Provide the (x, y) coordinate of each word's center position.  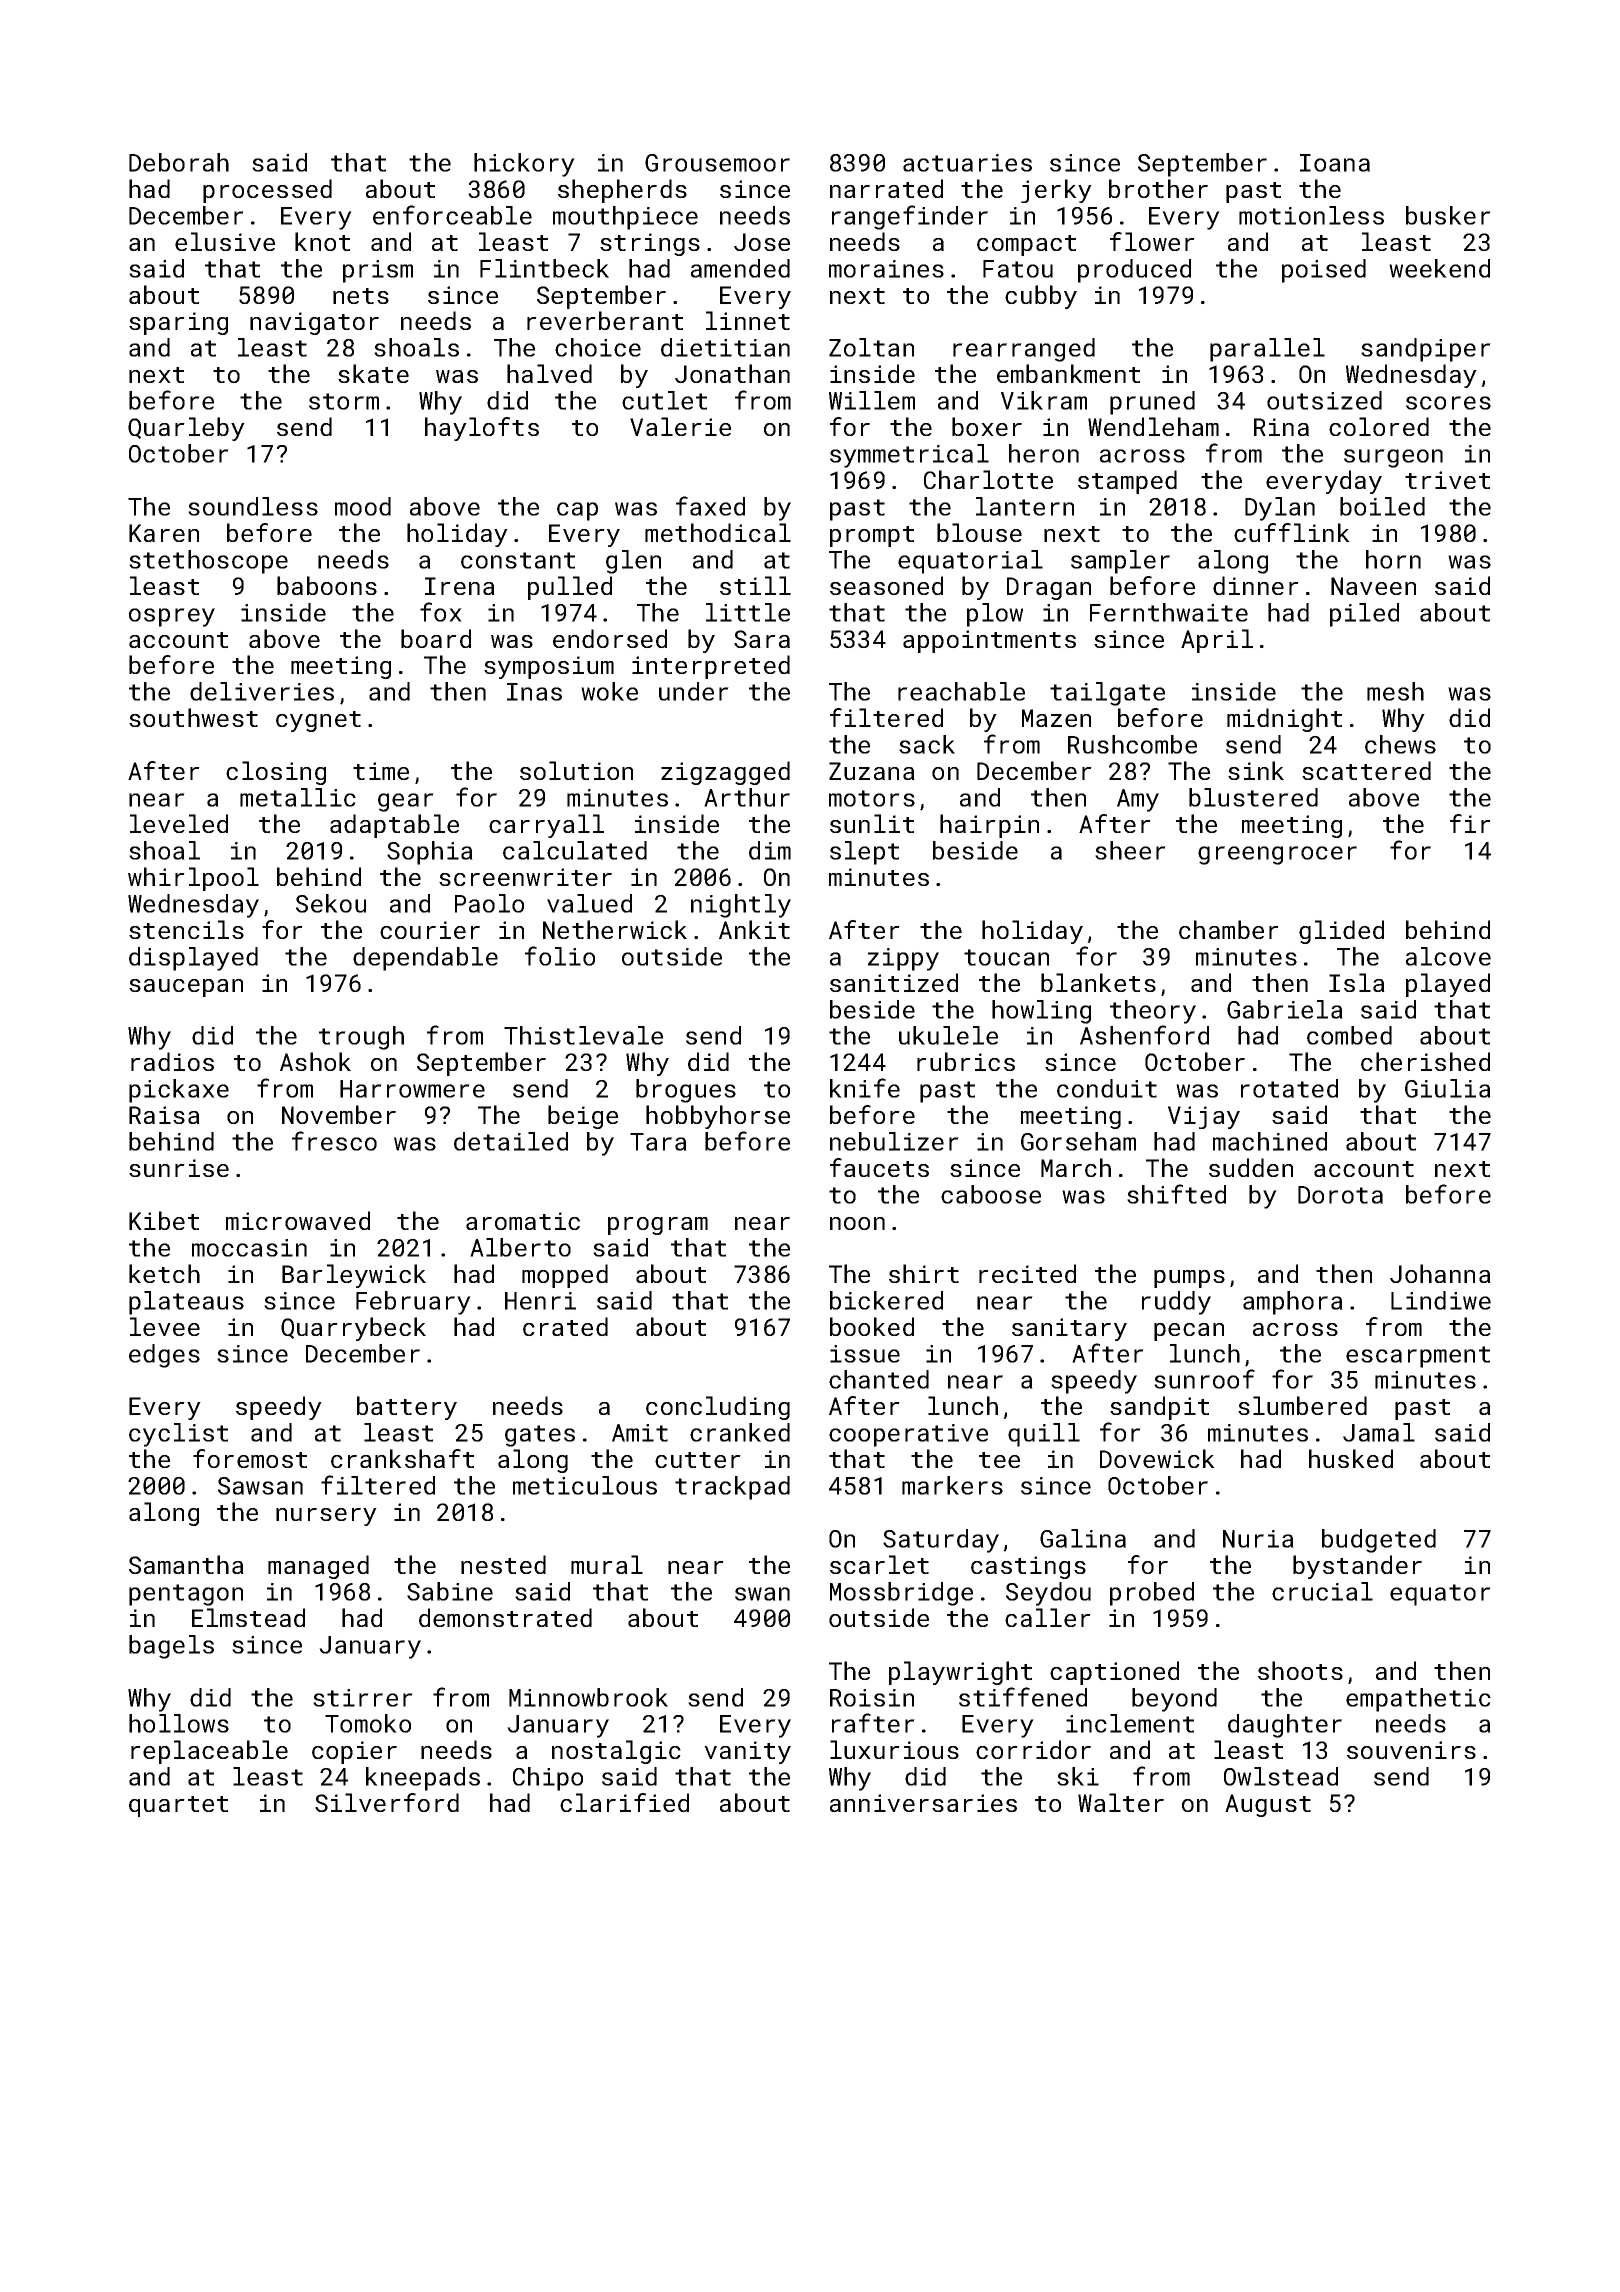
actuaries (967, 163)
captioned (1114, 1673)
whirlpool (193, 879)
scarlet (879, 1564)
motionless (1311, 215)
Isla (1357, 982)
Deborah (179, 162)
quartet (178, 1806)
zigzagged (725, 773)
